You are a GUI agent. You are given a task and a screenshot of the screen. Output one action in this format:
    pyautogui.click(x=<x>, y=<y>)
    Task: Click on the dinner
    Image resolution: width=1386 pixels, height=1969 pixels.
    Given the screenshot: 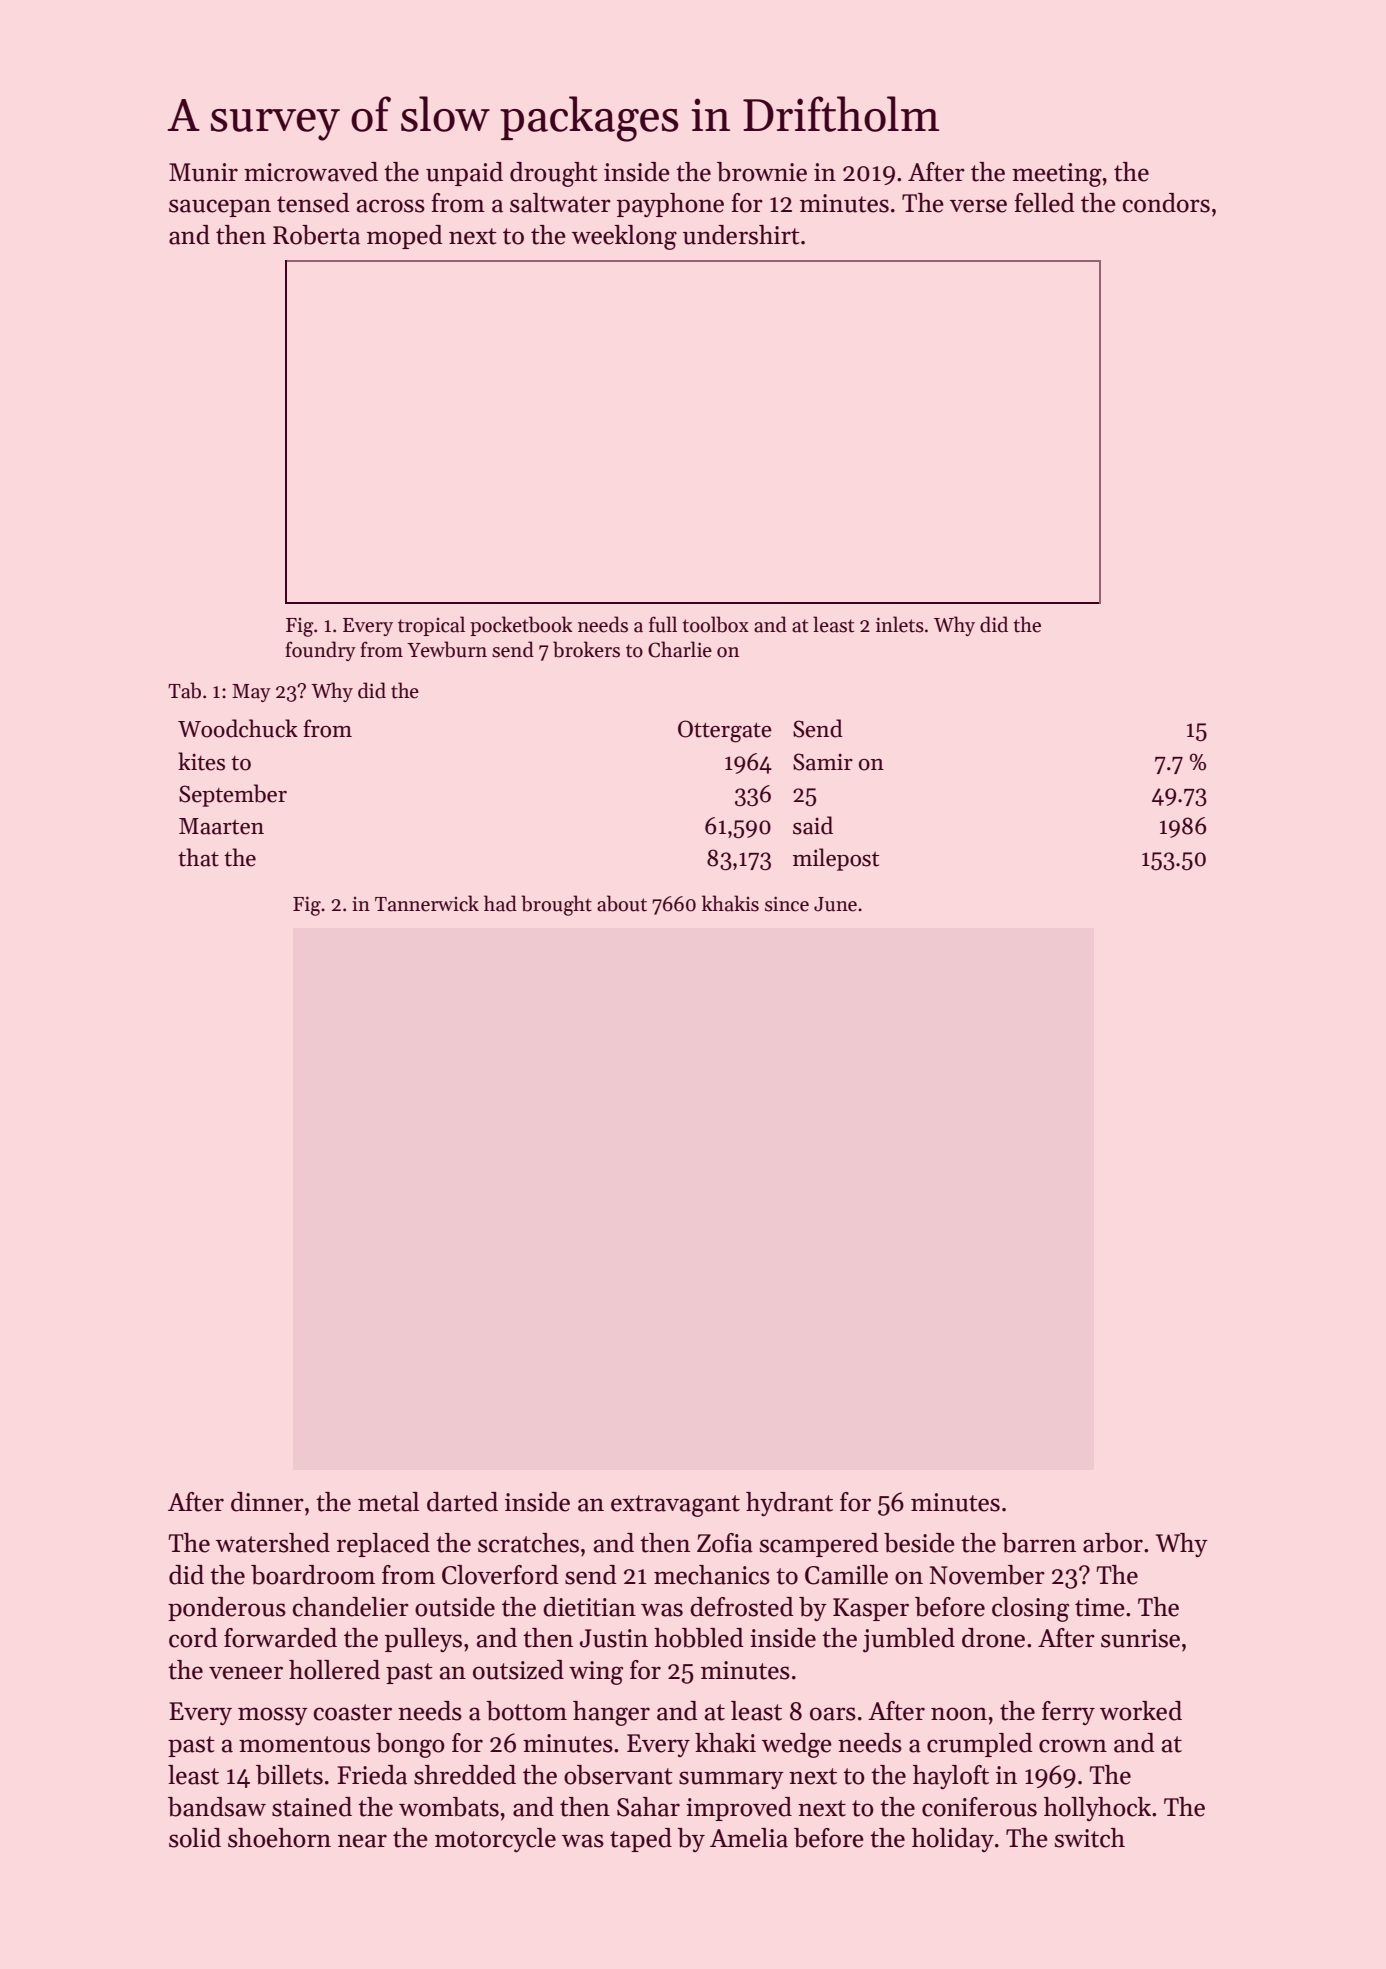 What is the action you would take?
    pyautogui.click(x=267, y=1502)
